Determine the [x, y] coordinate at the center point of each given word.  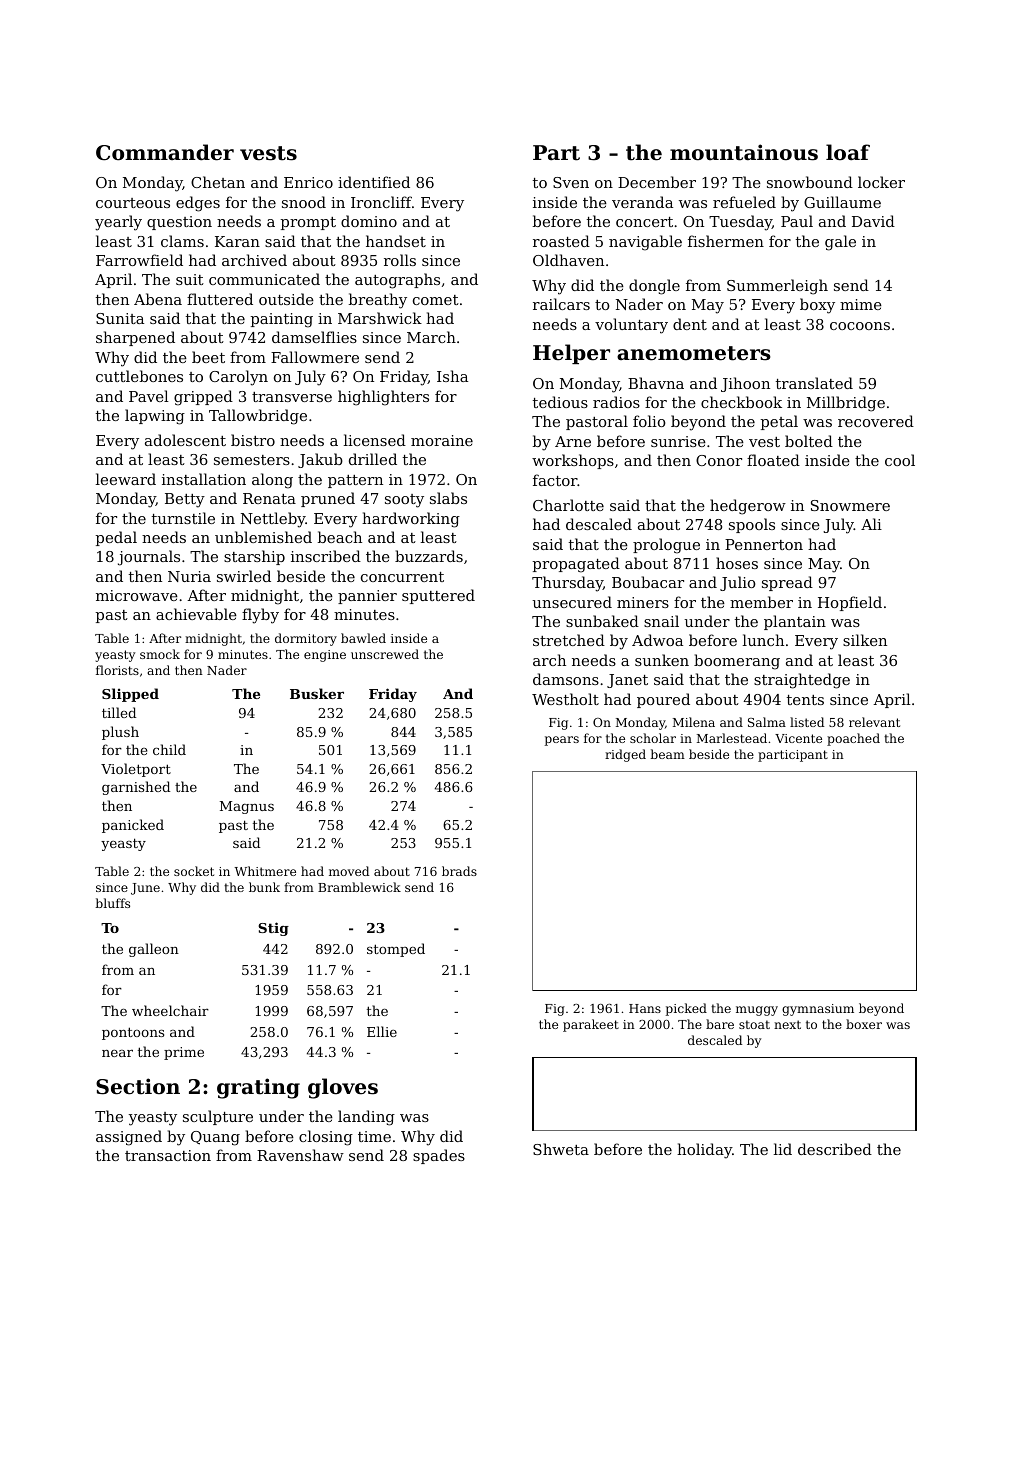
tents [805, 700]
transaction [168, 1155]
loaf [848, 152]
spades [439, 1156]
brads [459, 871]
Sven [571, 182]
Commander [165, 152]
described [835, 1149]
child [169, 749]
